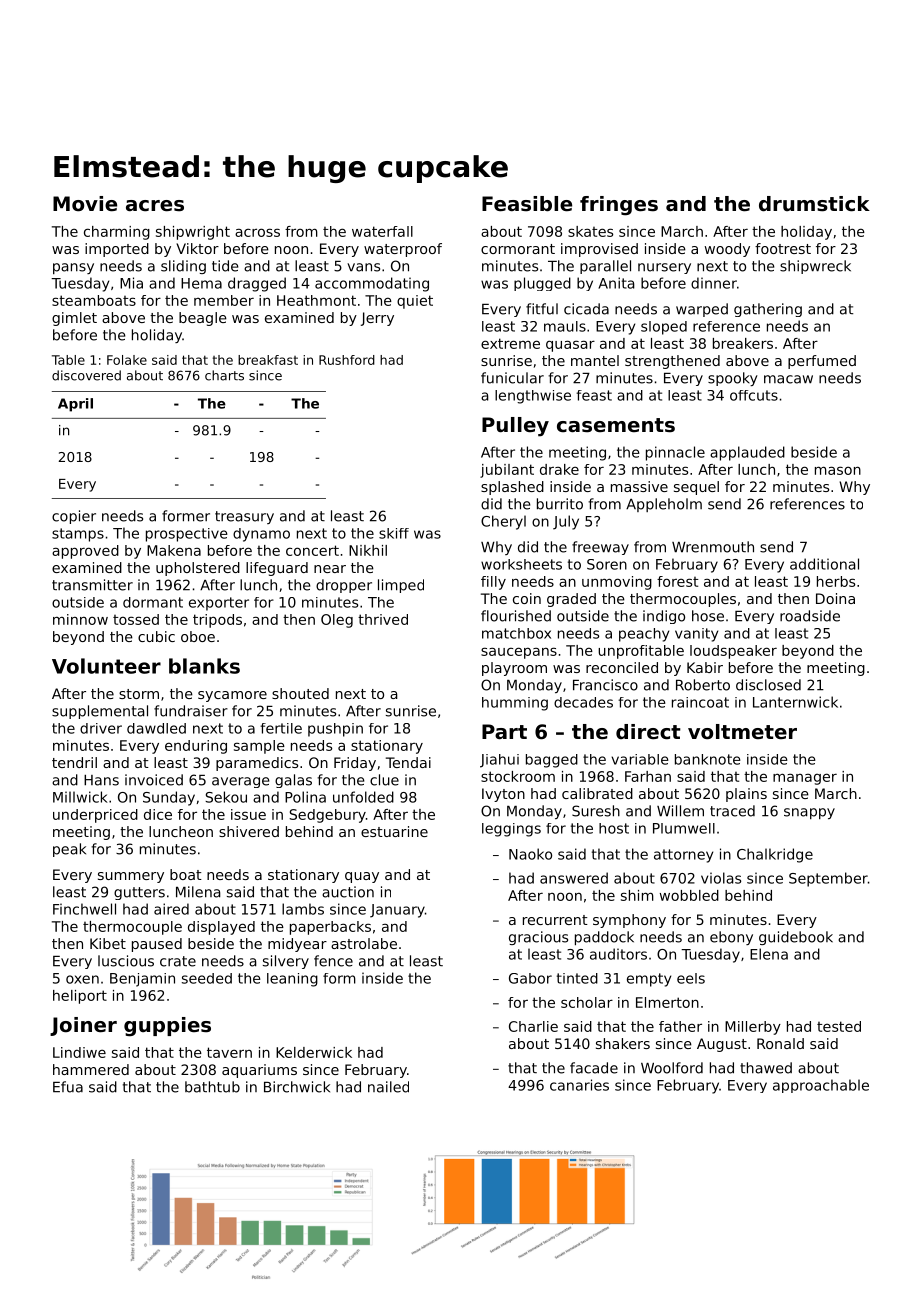 The width and height of the page is (924, 1314). What do you see at coordinates (533, 1026) in the page?
I see `Charlie` at bounding box center [533, 1026].
